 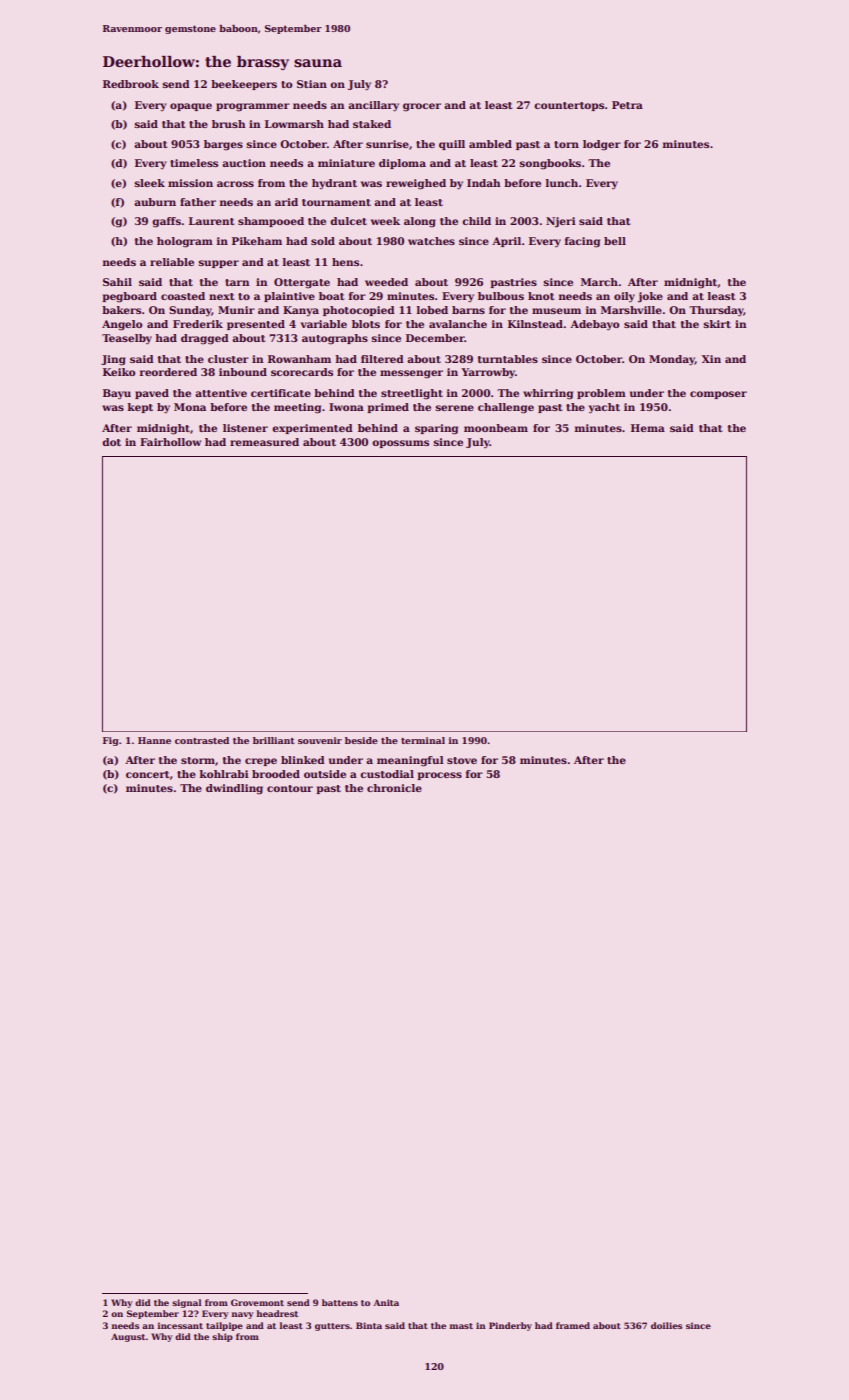 I want to click on process, so click(x=439, y=776).
